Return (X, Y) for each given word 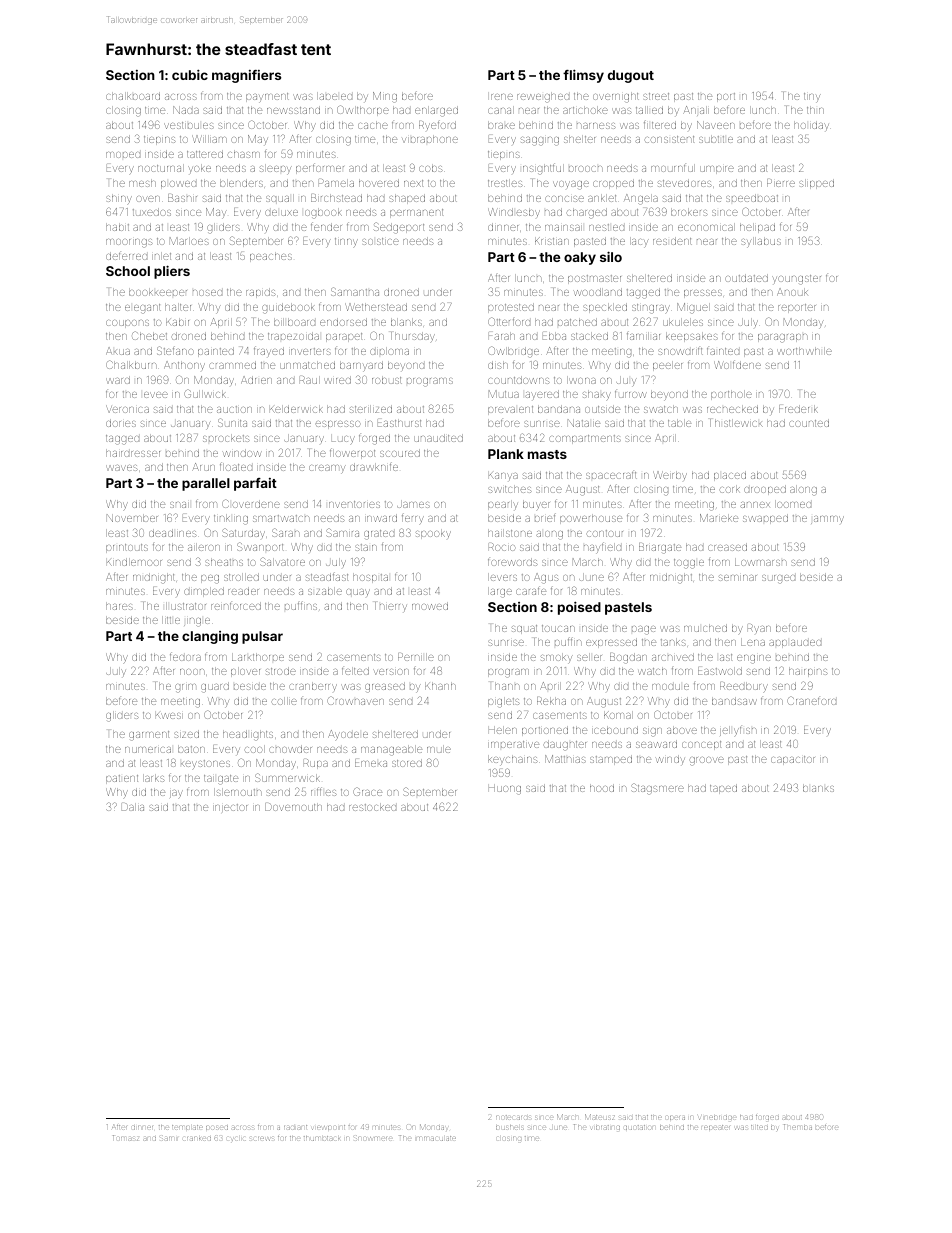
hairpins (808, 672)
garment (149, 736)
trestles (505, 183)
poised (579, 608)
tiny (812, 98)
